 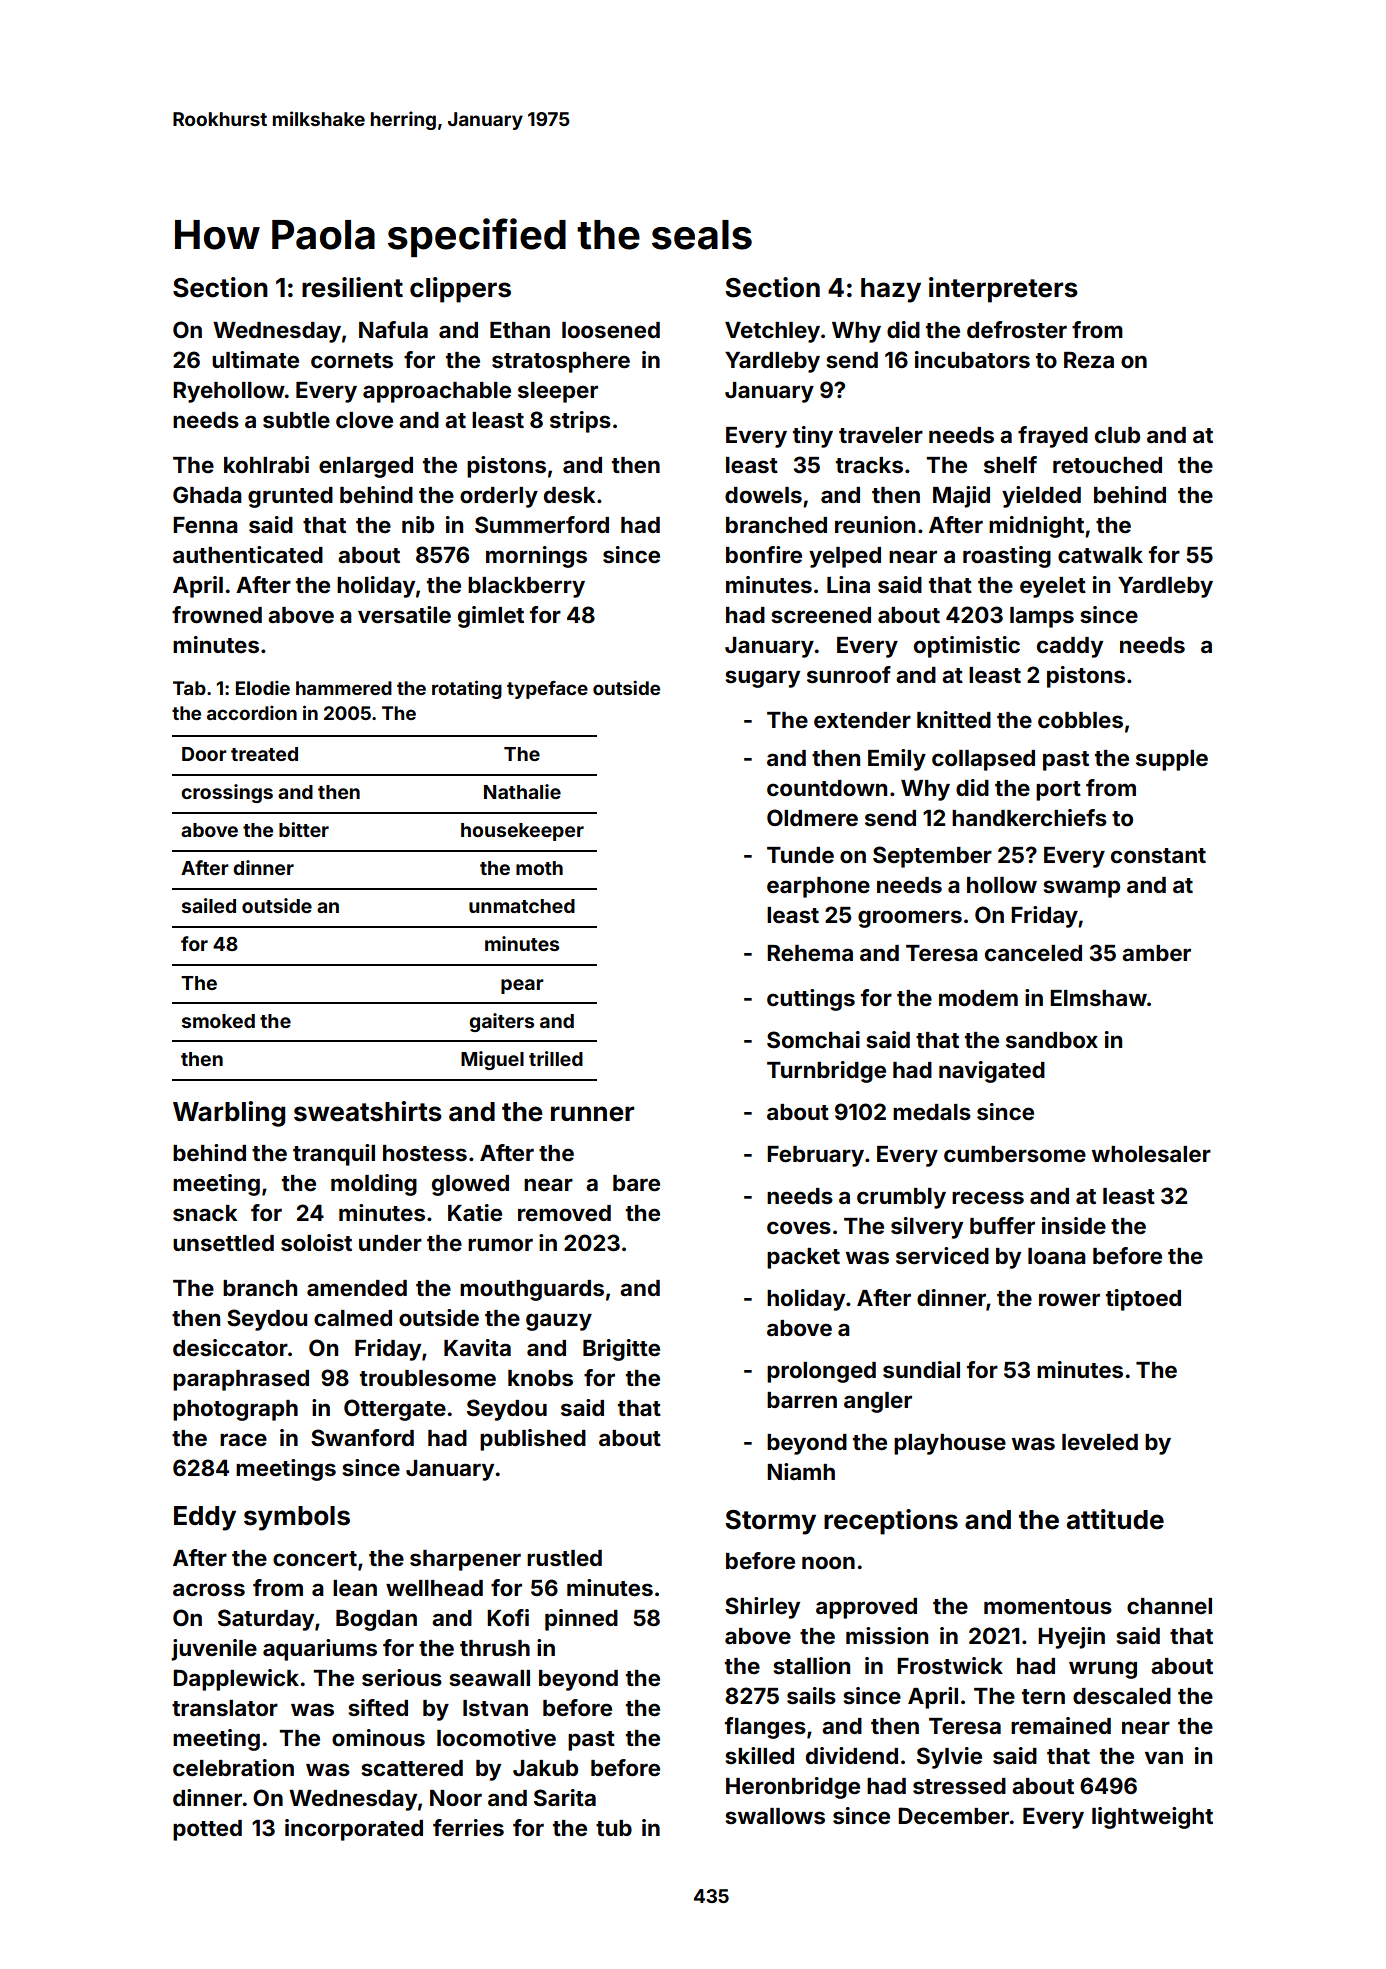 What do you see at coordinates (296, 420) in the screenshot?
I see `subtle` at bounding box center [296, 420].
